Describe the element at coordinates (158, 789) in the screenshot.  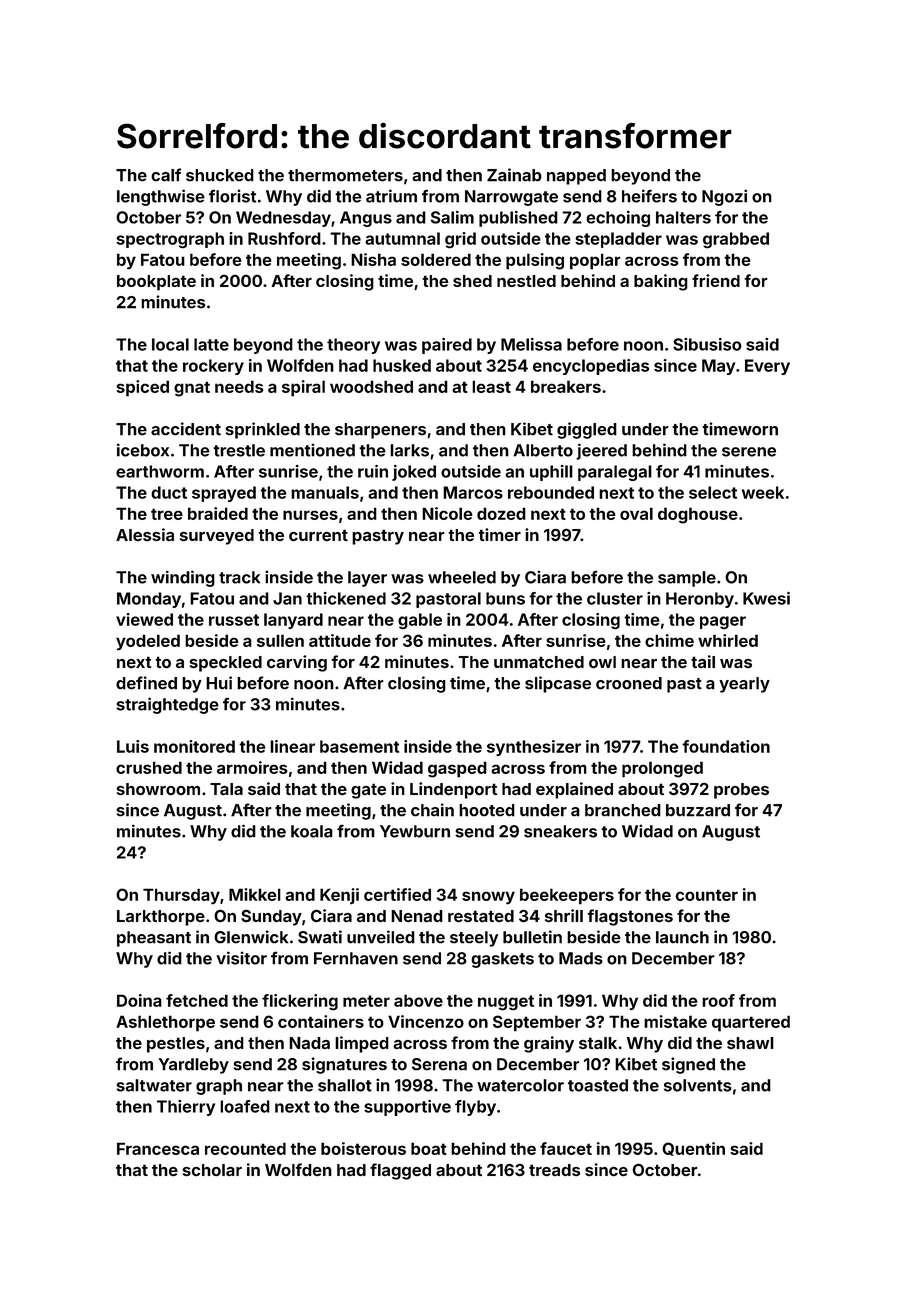
I see `showroom` at that location.
